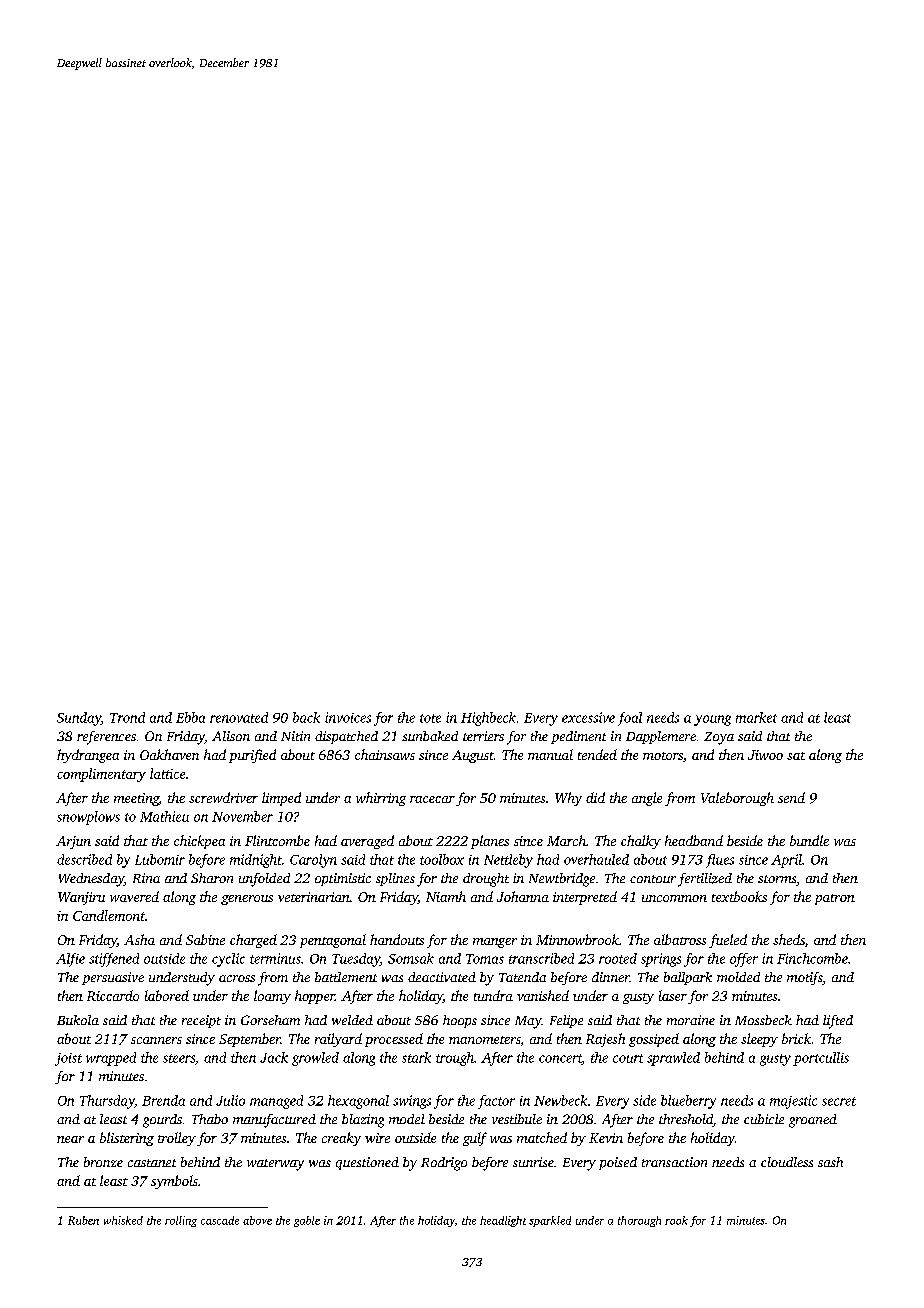 Image resolution: width=924 pixels, height=1308 pixels. What do you see at coordinates (490, 842) in the screenshot?
I see `planes` at bounding box center [490, 842].
